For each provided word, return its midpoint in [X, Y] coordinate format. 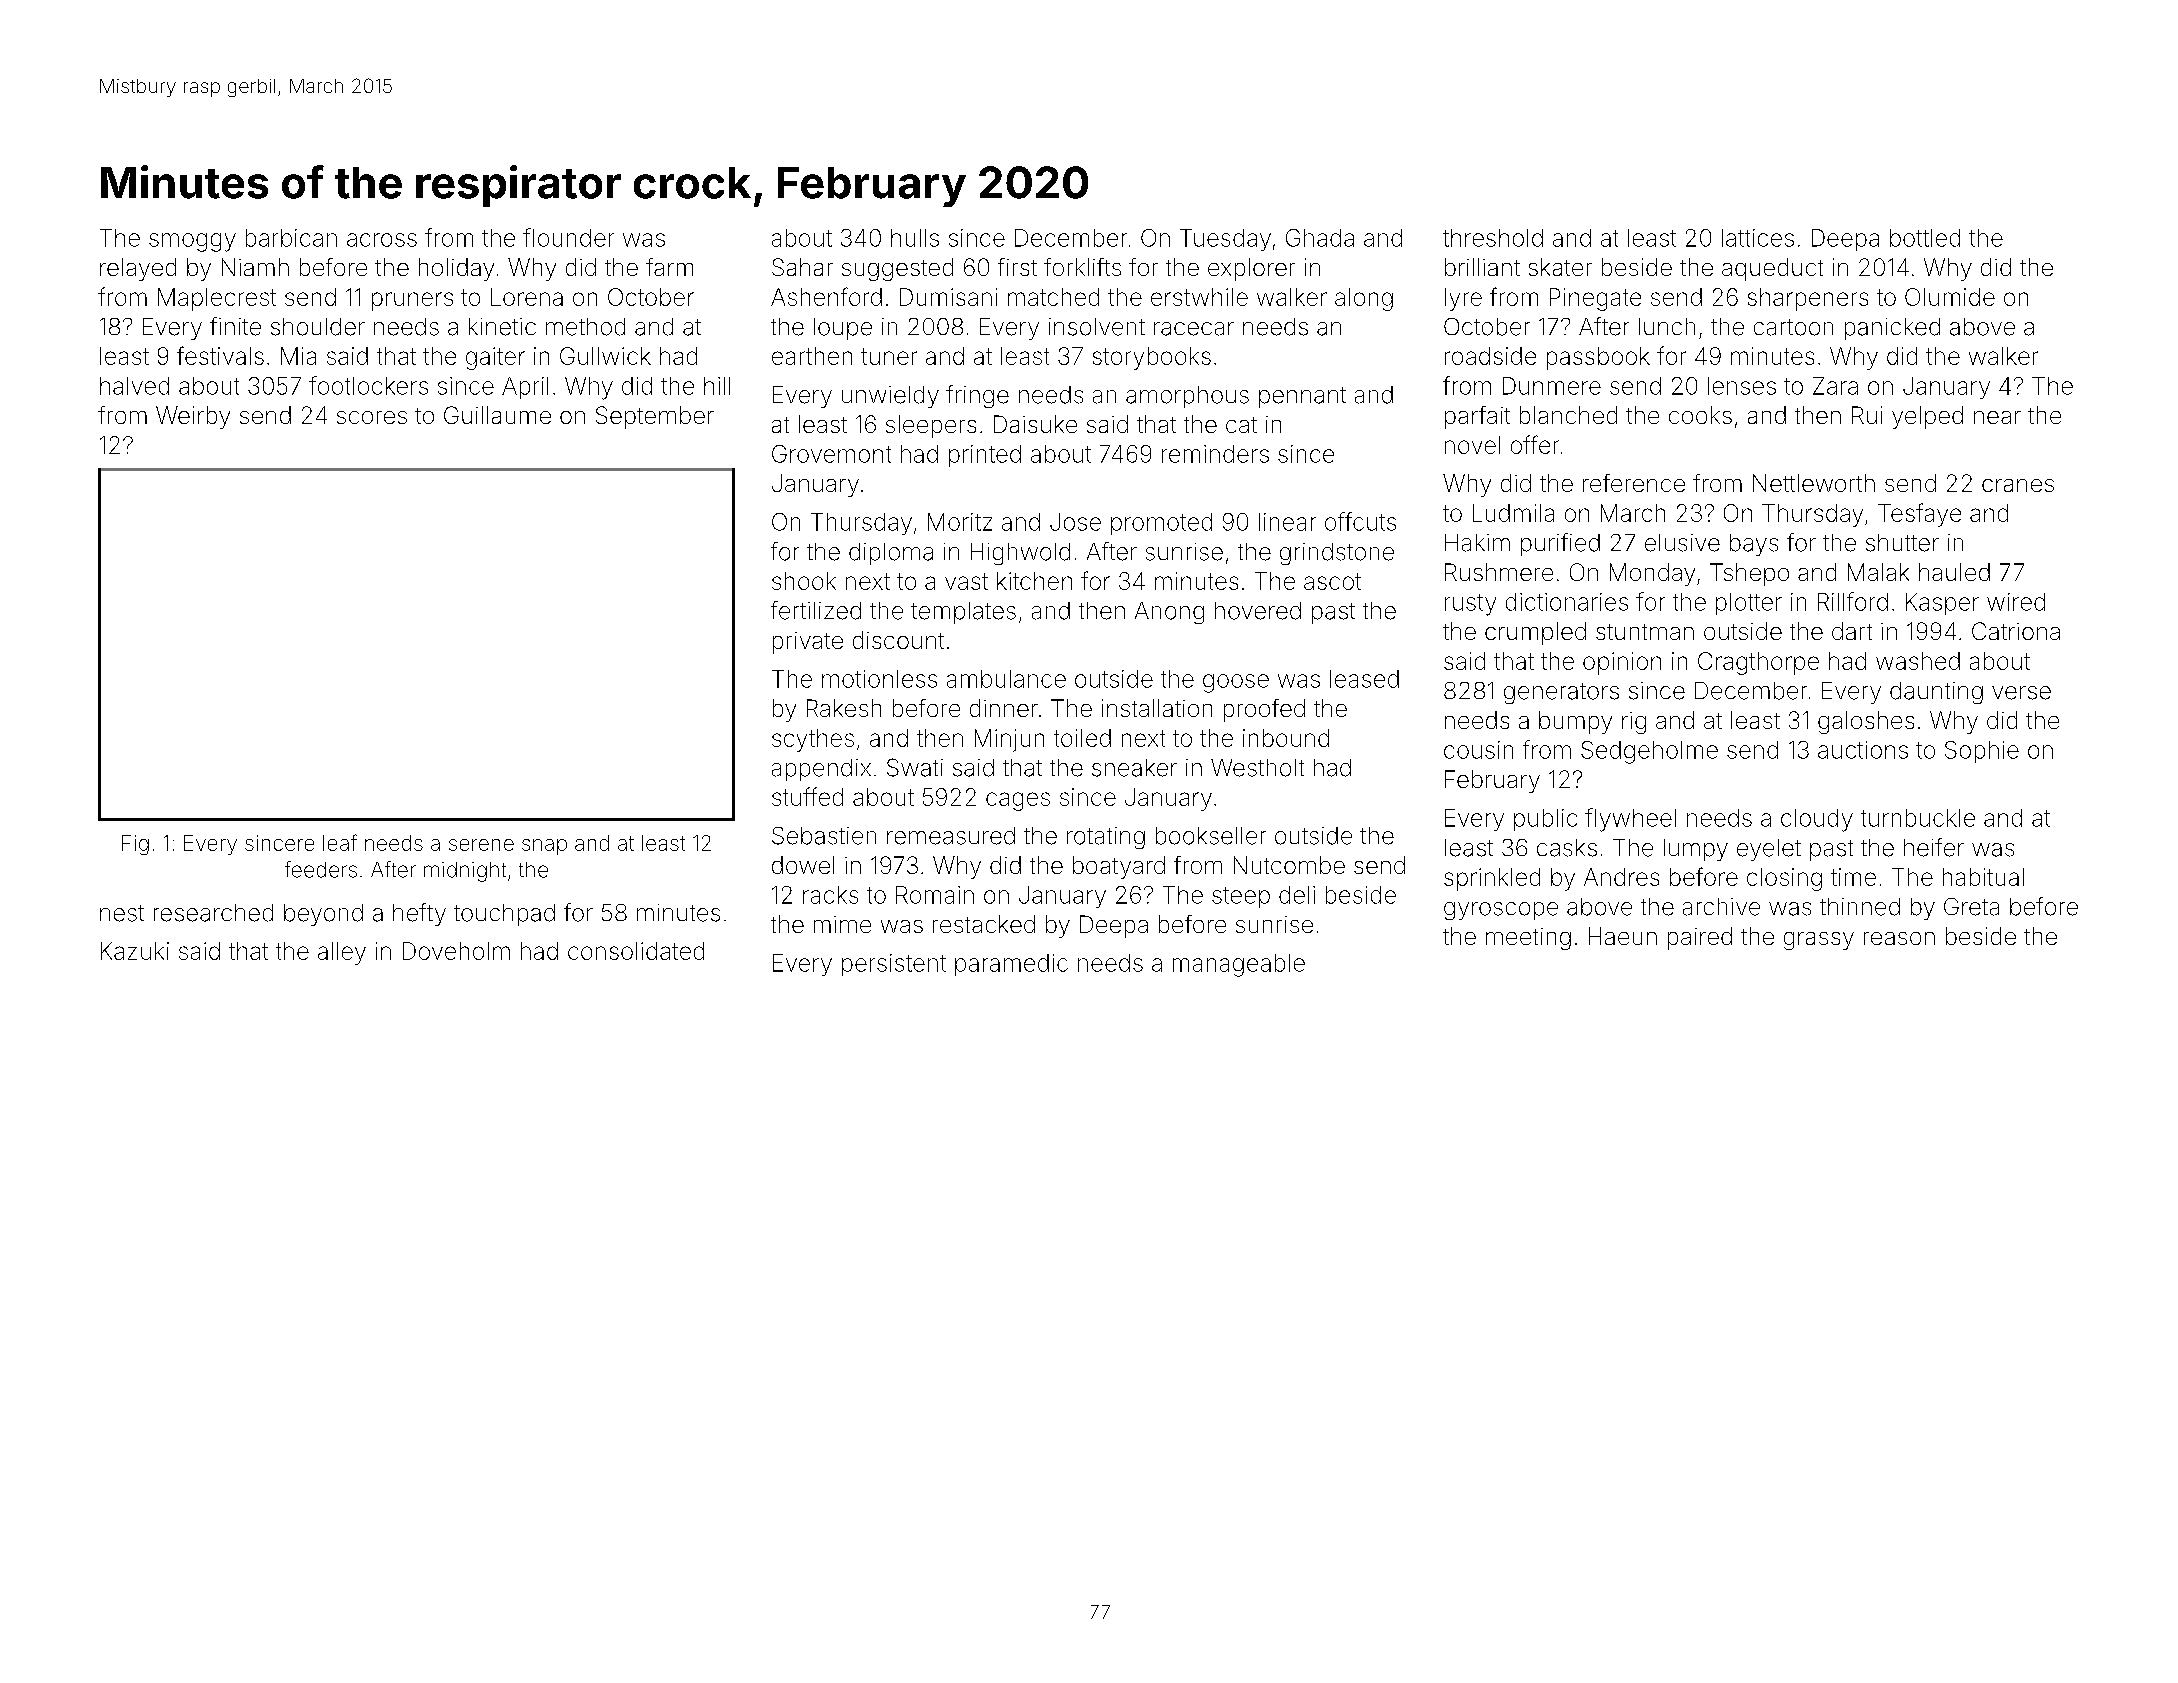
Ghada [1320, 238]
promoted [1161, 524]
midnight [465, 872]
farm [669, 267]
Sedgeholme [1649, 752]
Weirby [193, 417]
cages [1018, 801]
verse [2021, 693]
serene [481, 845]
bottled [1925, 238]
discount [898, 640]
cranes [2018, 485]
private [808, 643]
